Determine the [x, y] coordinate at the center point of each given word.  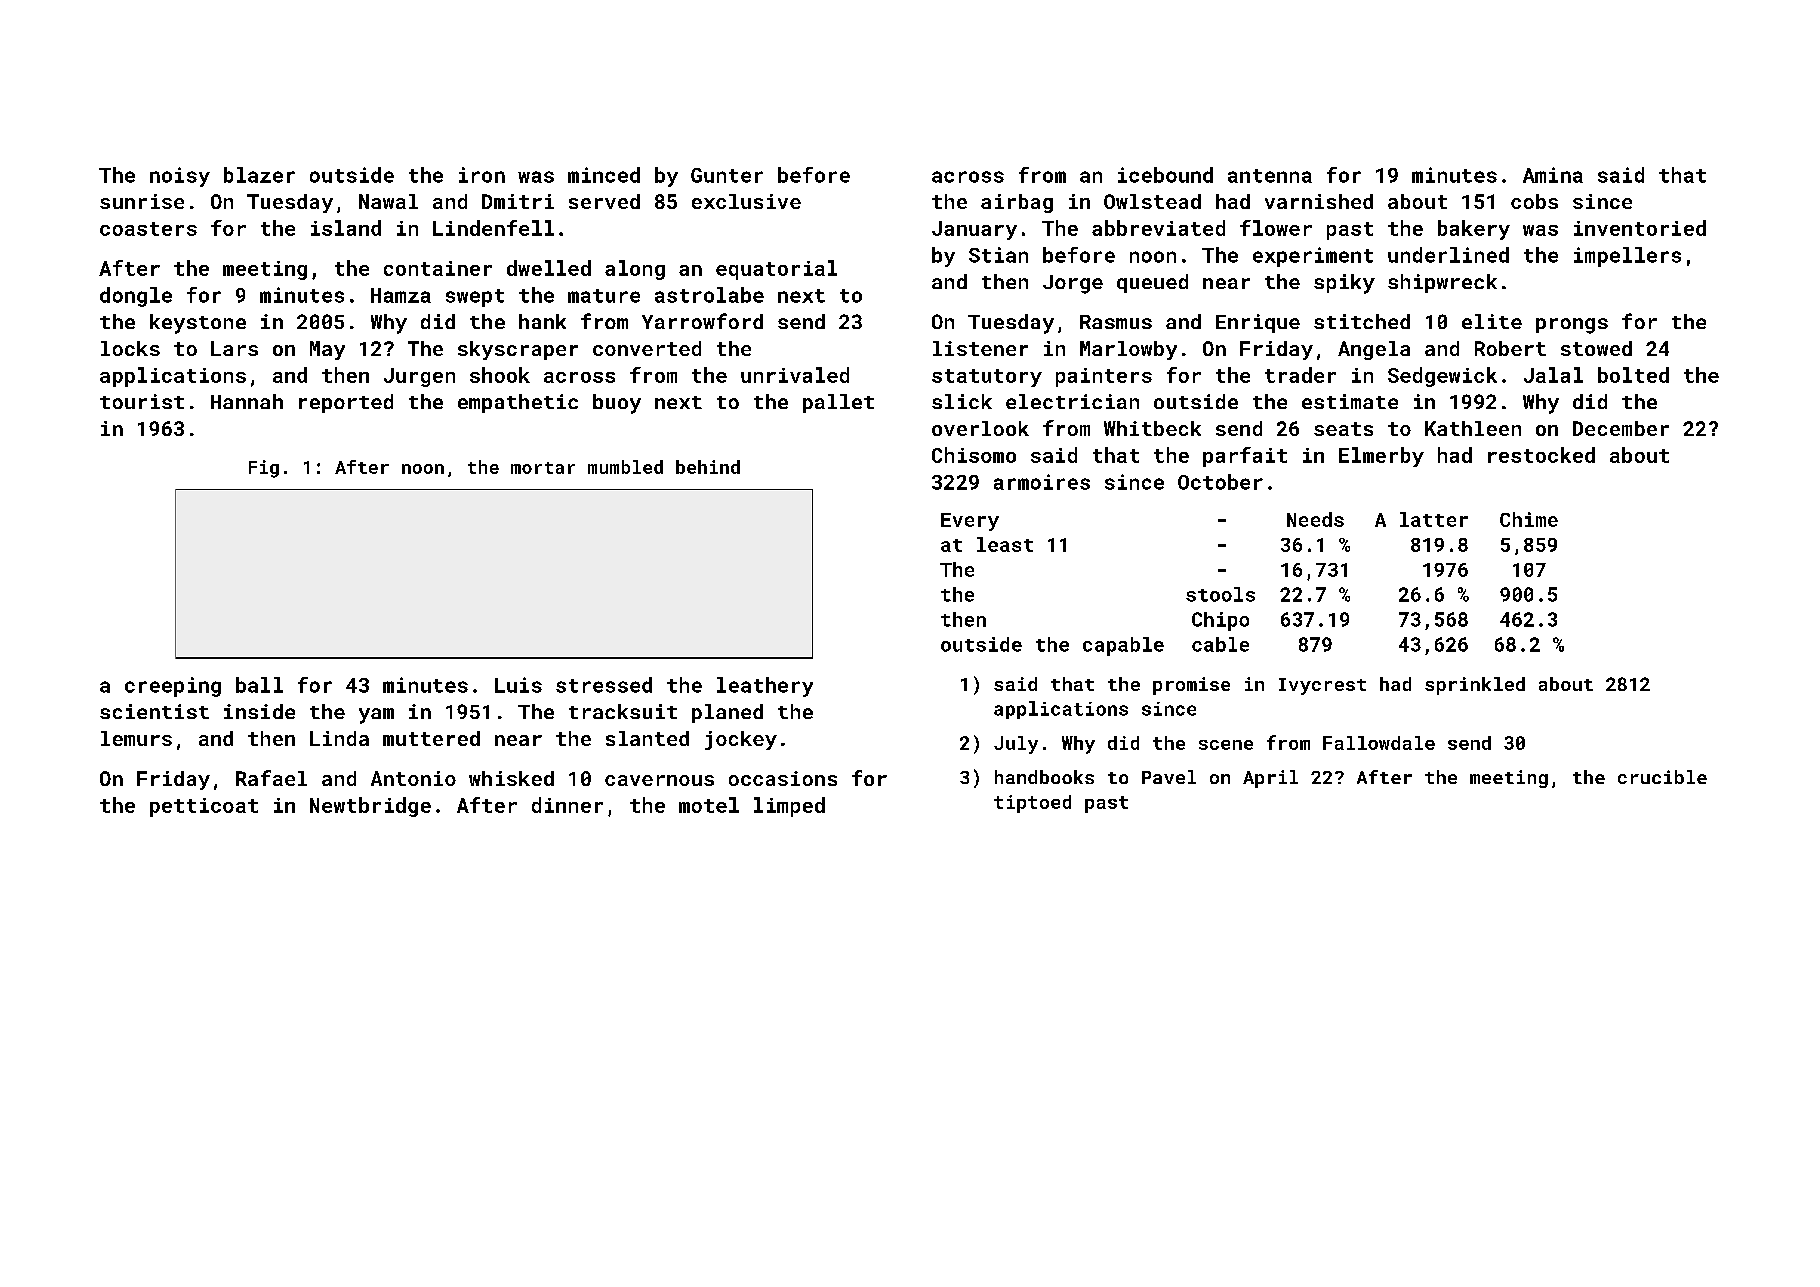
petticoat [204, 807]
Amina [1553, 175]
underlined [1448, 255]
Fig [264, 469]
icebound [1165, 175]
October [1220, 482]
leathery [765, 687]
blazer [259, 175]
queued [1152, 283]
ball [259, 685]
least [1005, 544]
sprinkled [1475, 686]
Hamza [401, 295]
